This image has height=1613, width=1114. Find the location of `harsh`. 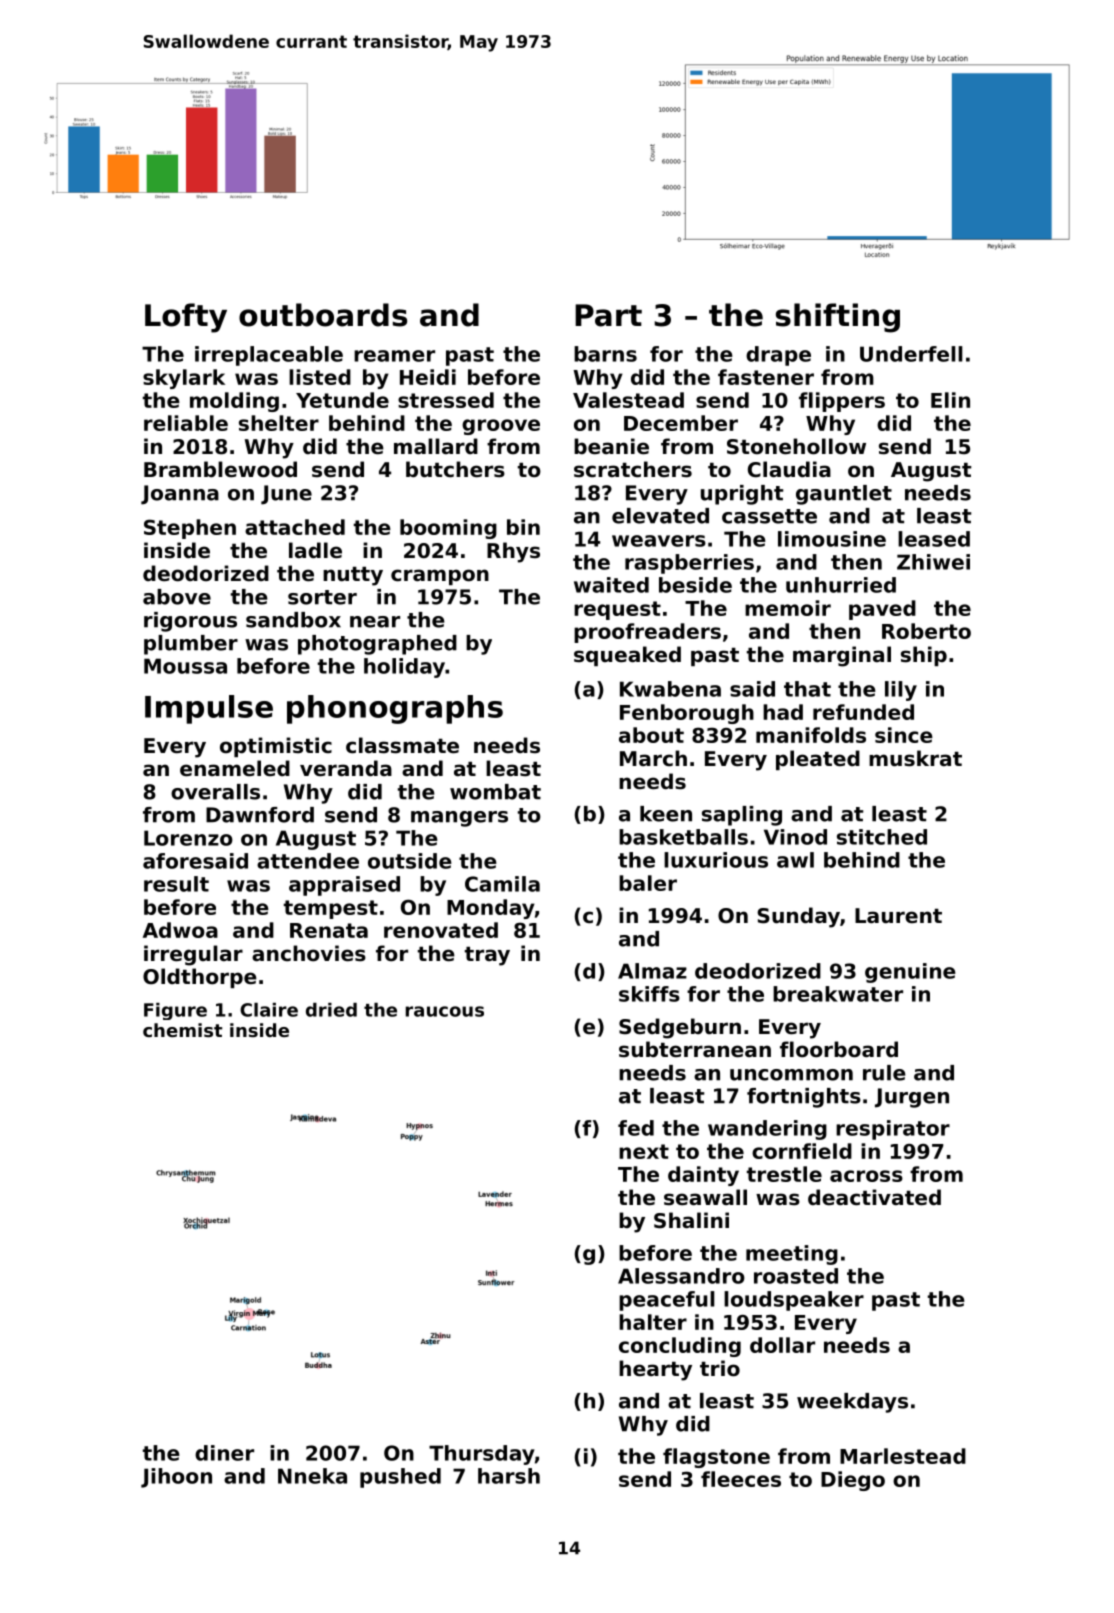

harsh is located at coordinates (509, 1476).
